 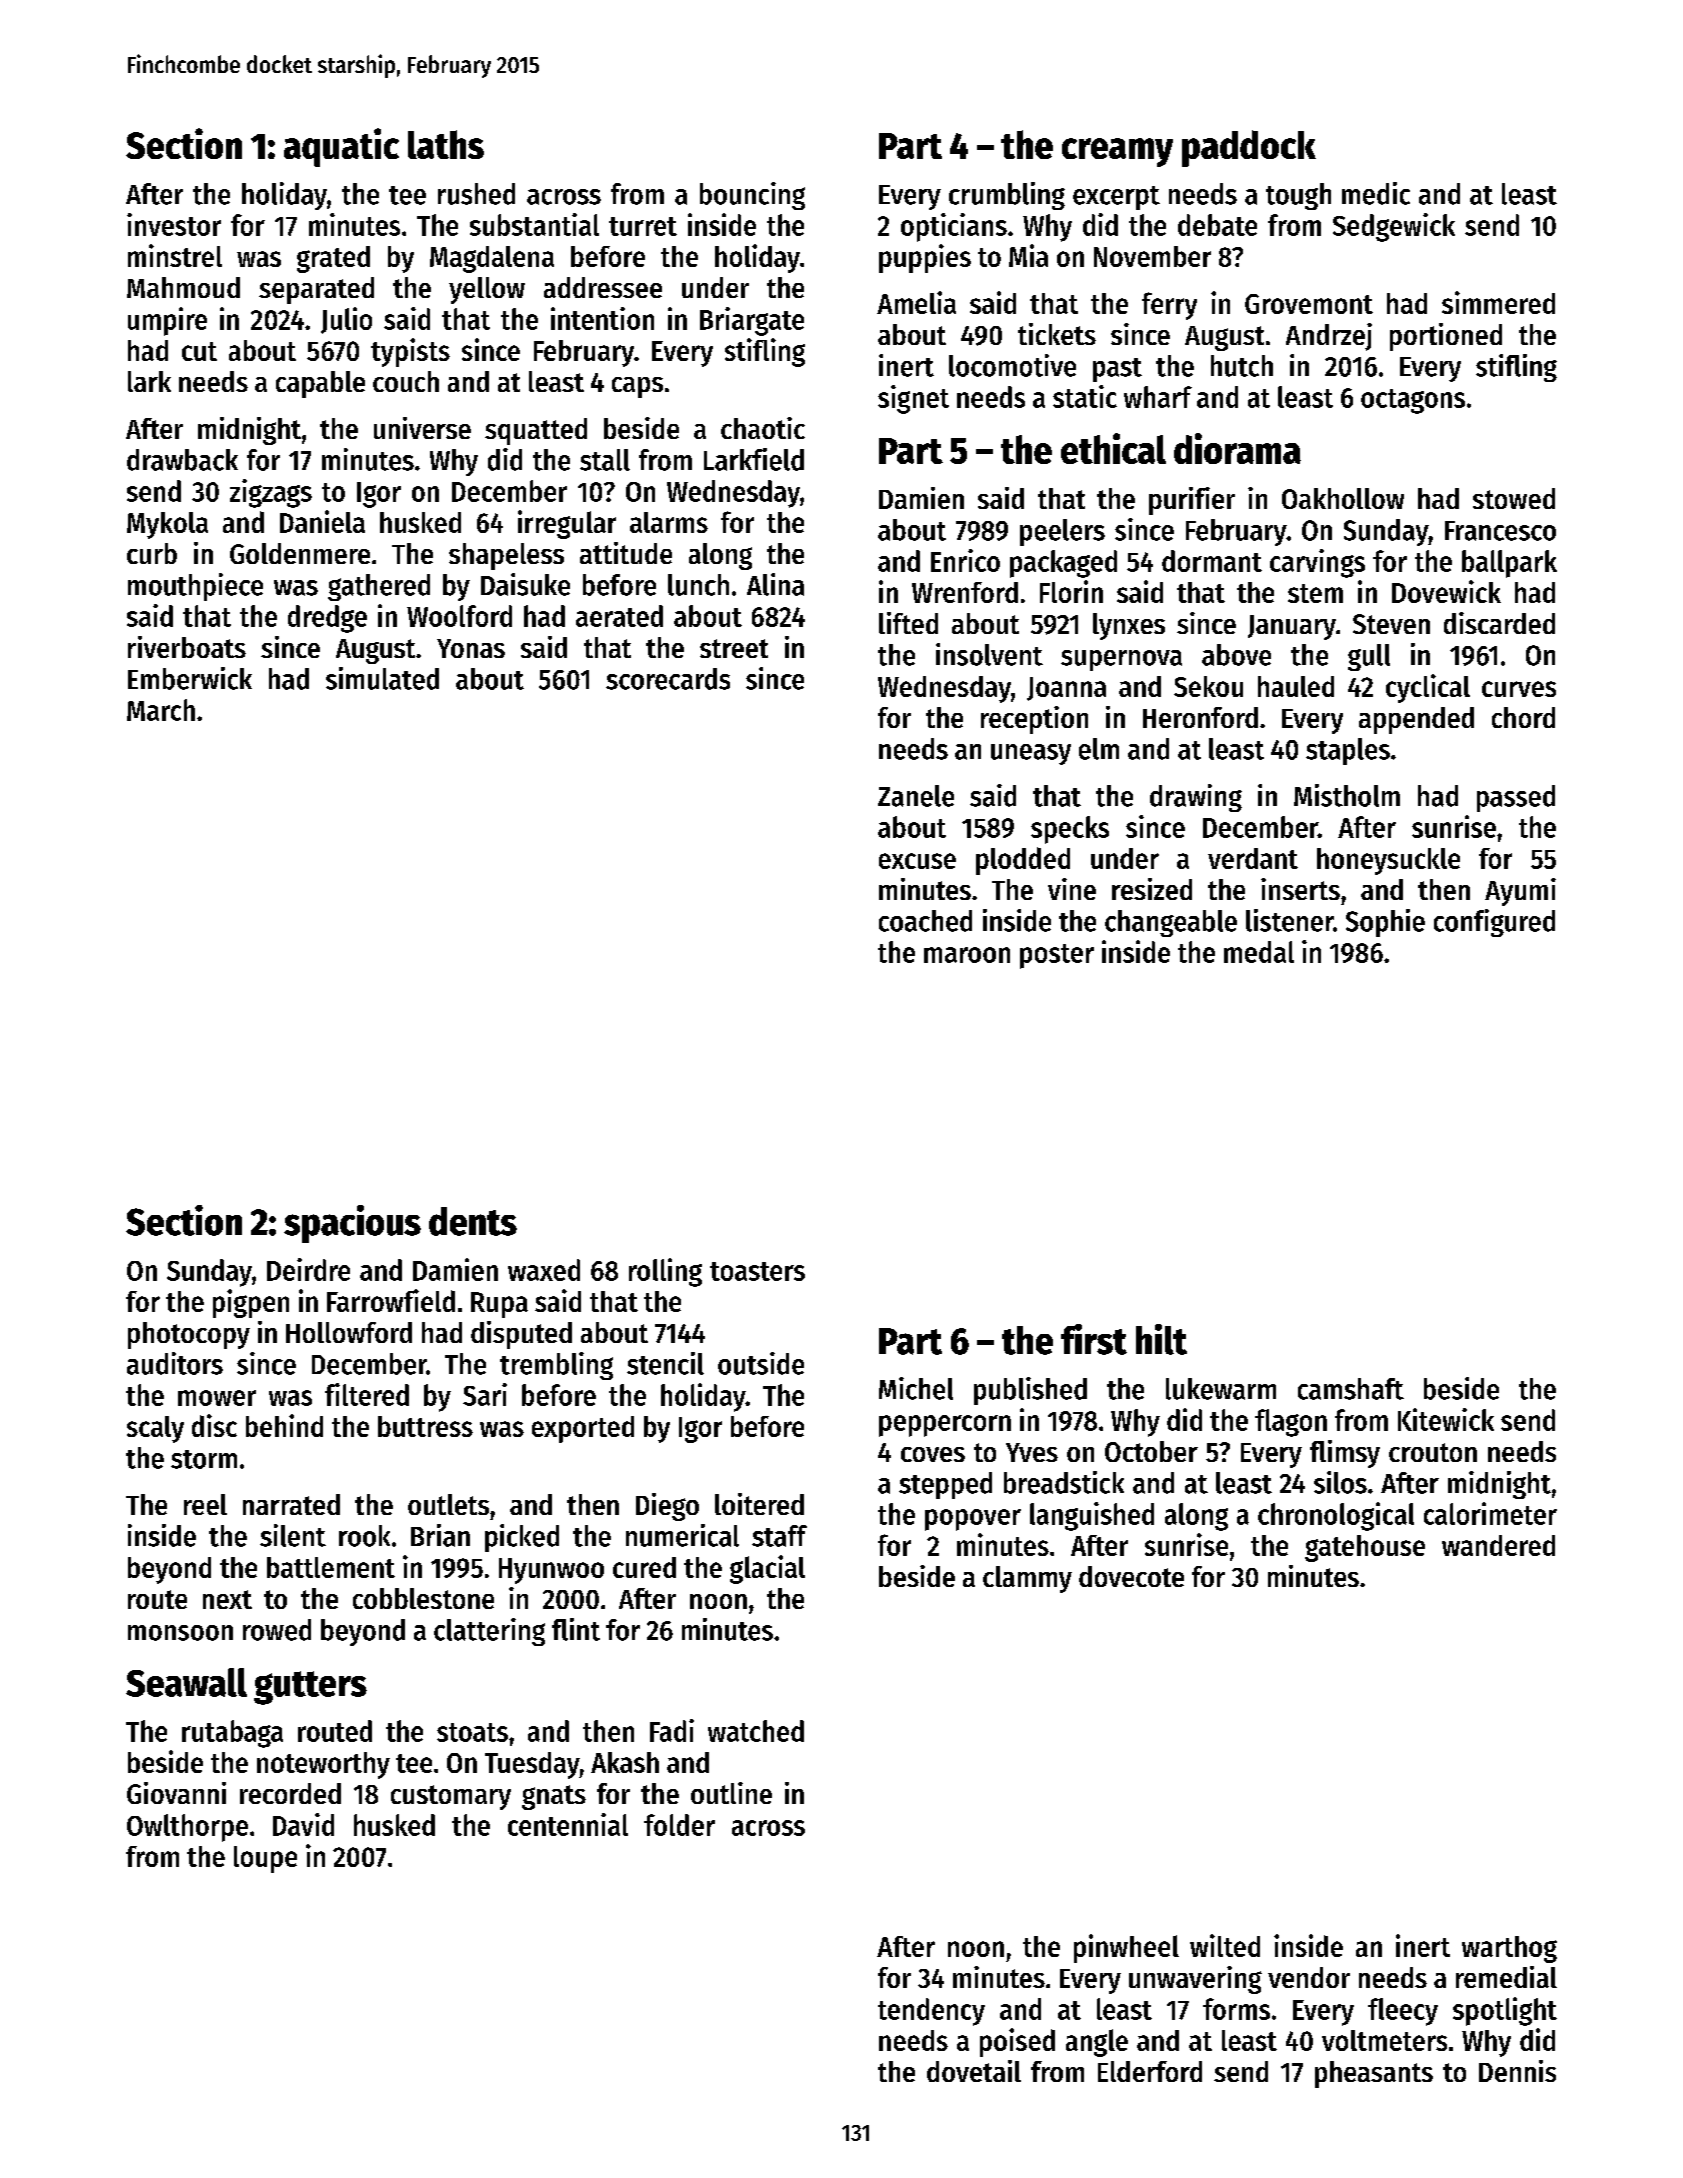 What do you see at coordinates (1348, 751) in the screenshot?
I see `staples` at bounding box center [1348, 751].
